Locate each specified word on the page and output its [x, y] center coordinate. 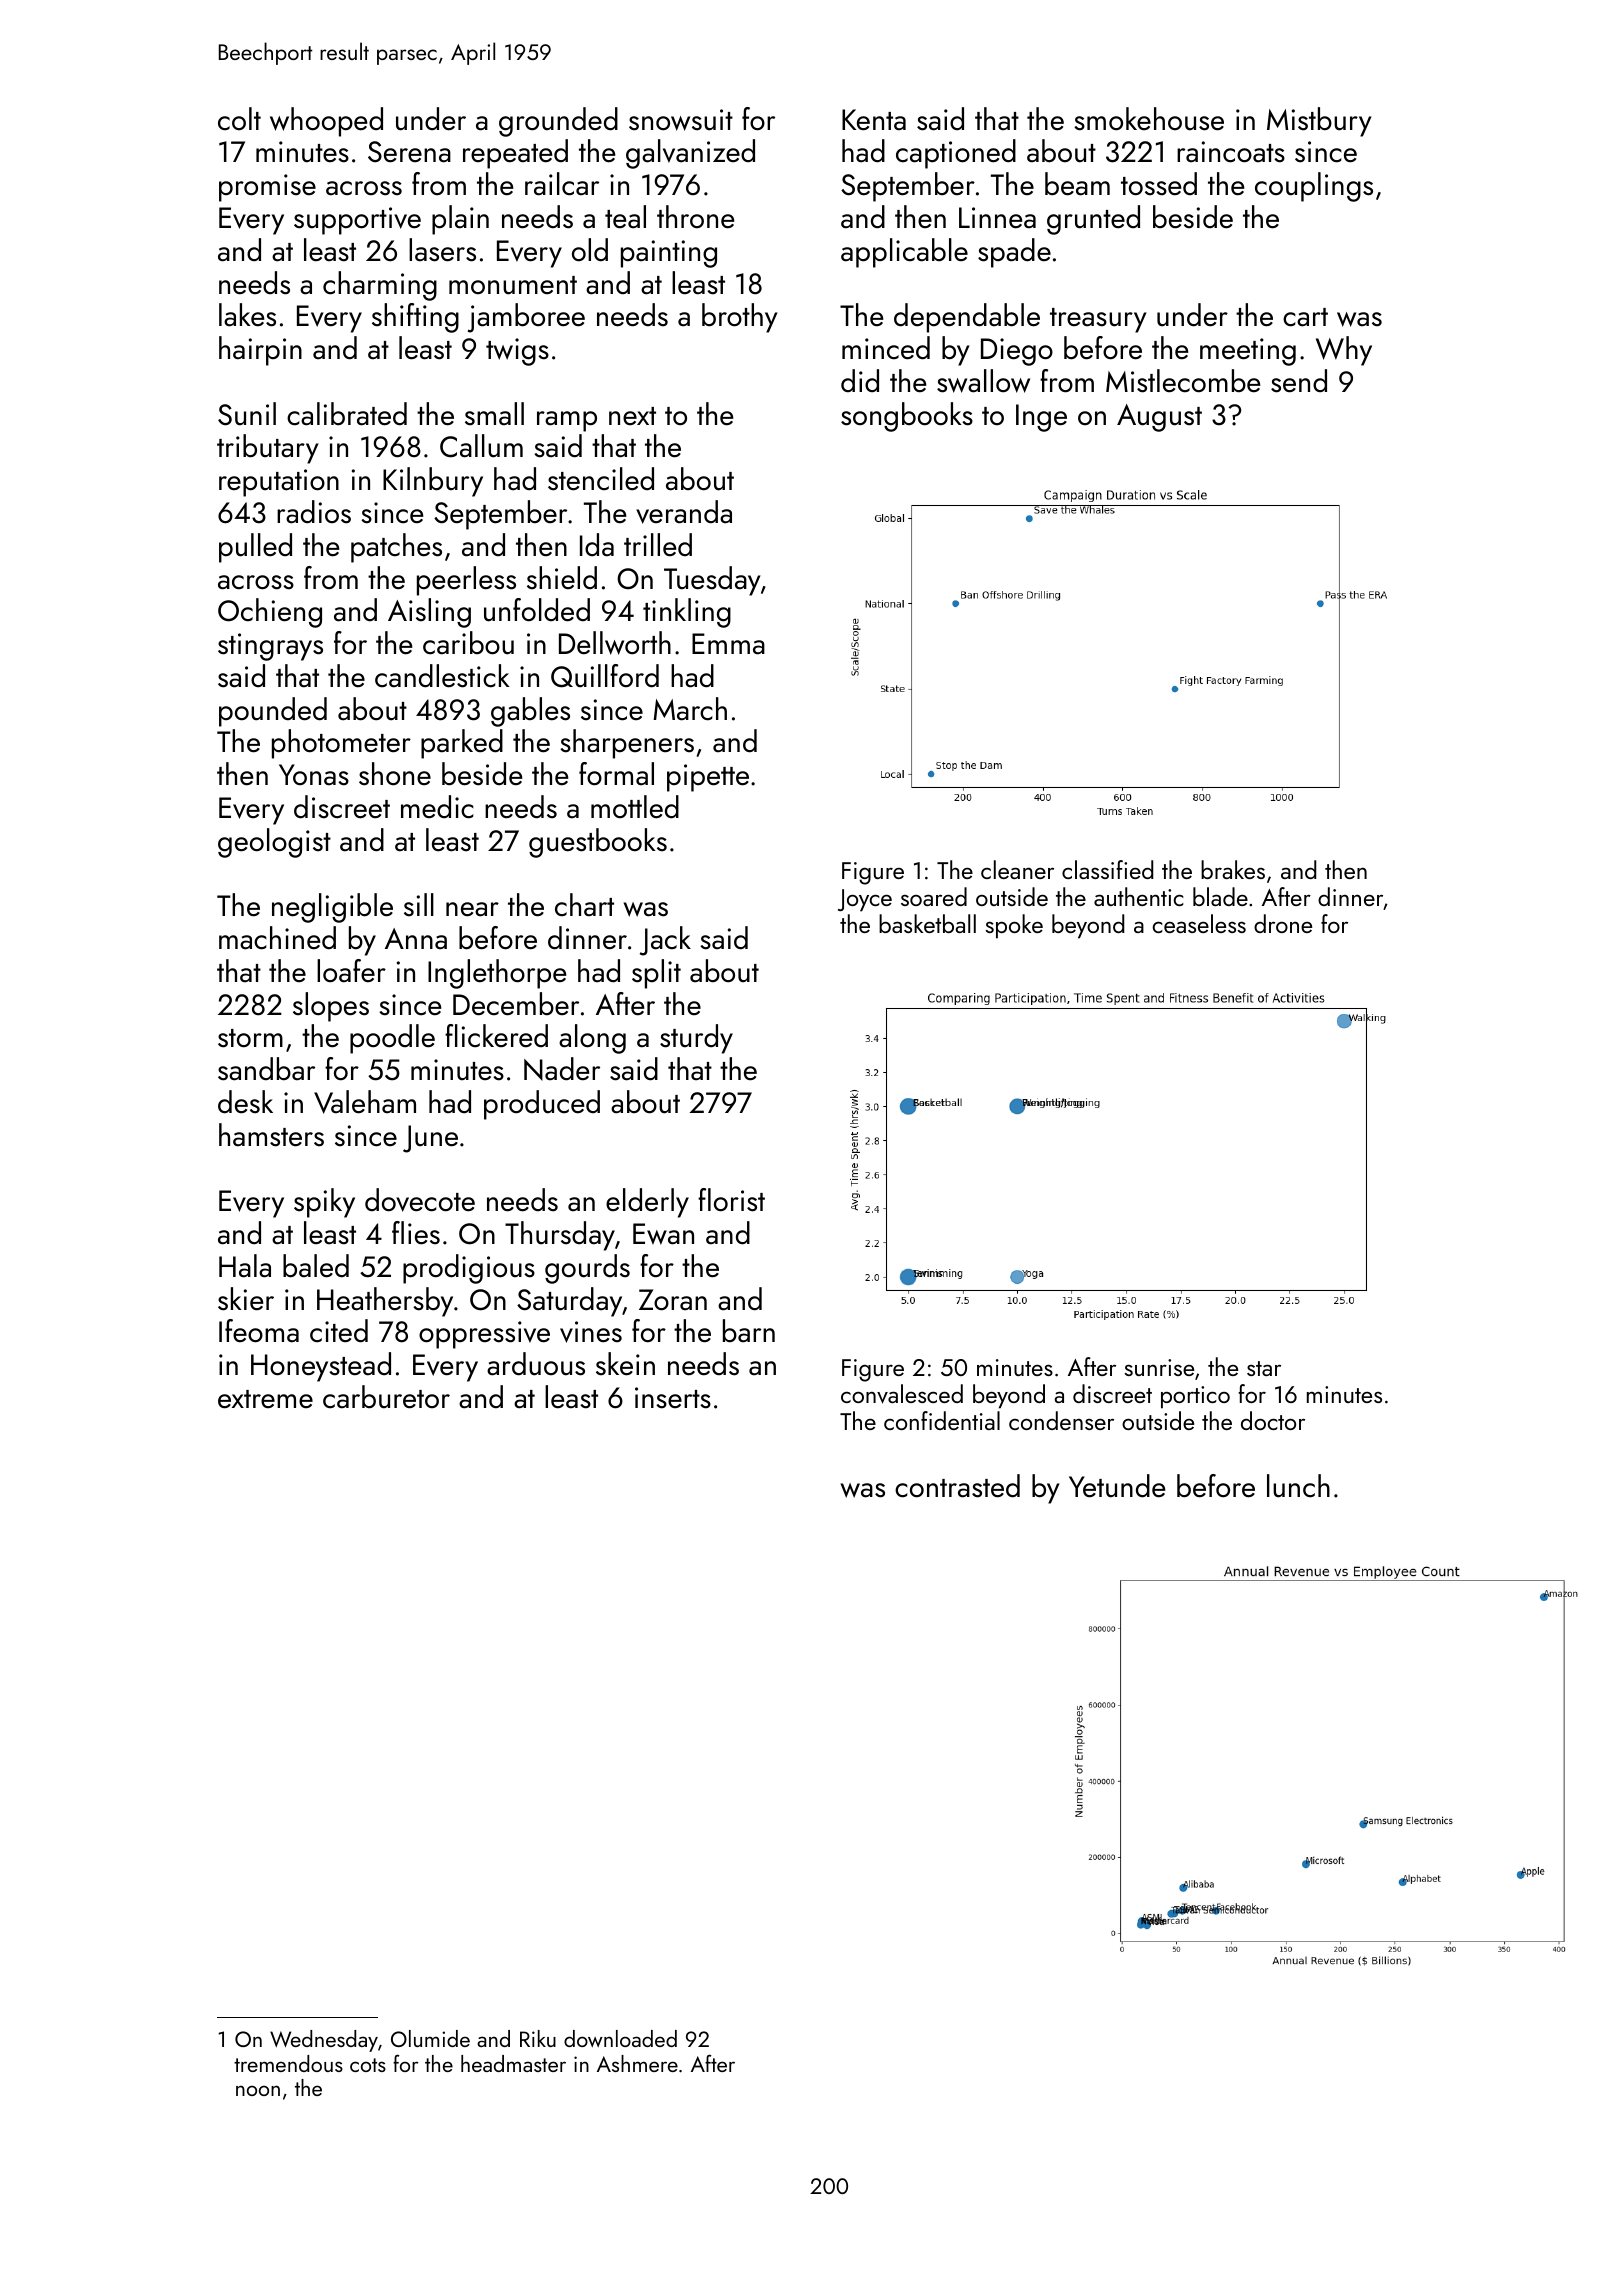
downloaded [620, 2038]
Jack [665, 941]
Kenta [874, 120]
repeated [515, 154]
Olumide [430, 2038]
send [1299, 381]
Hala [245, 1266]
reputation [279, 483]
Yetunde [1117, 1486]
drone [1283, 923]
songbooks [907, 417]
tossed [1159, 184]
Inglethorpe [497, 974]
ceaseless [1199, 923]
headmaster [513, 2063]
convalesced [902, 1394]
